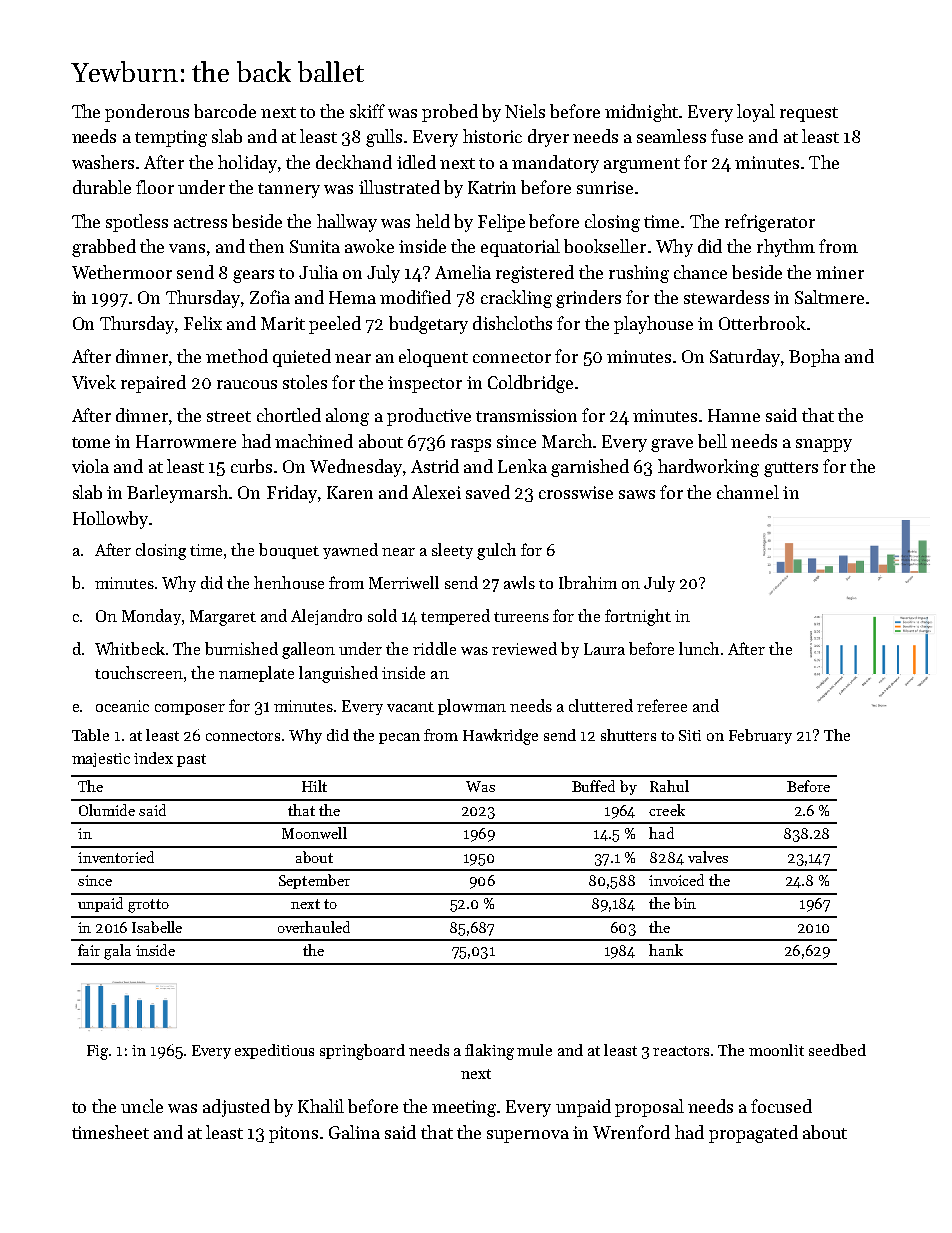 Image resolution: width=952 pixels, height=1233 pixels. Describe the element at coordinates (708, 857) in the screenshot. I see `valves` at that location.
